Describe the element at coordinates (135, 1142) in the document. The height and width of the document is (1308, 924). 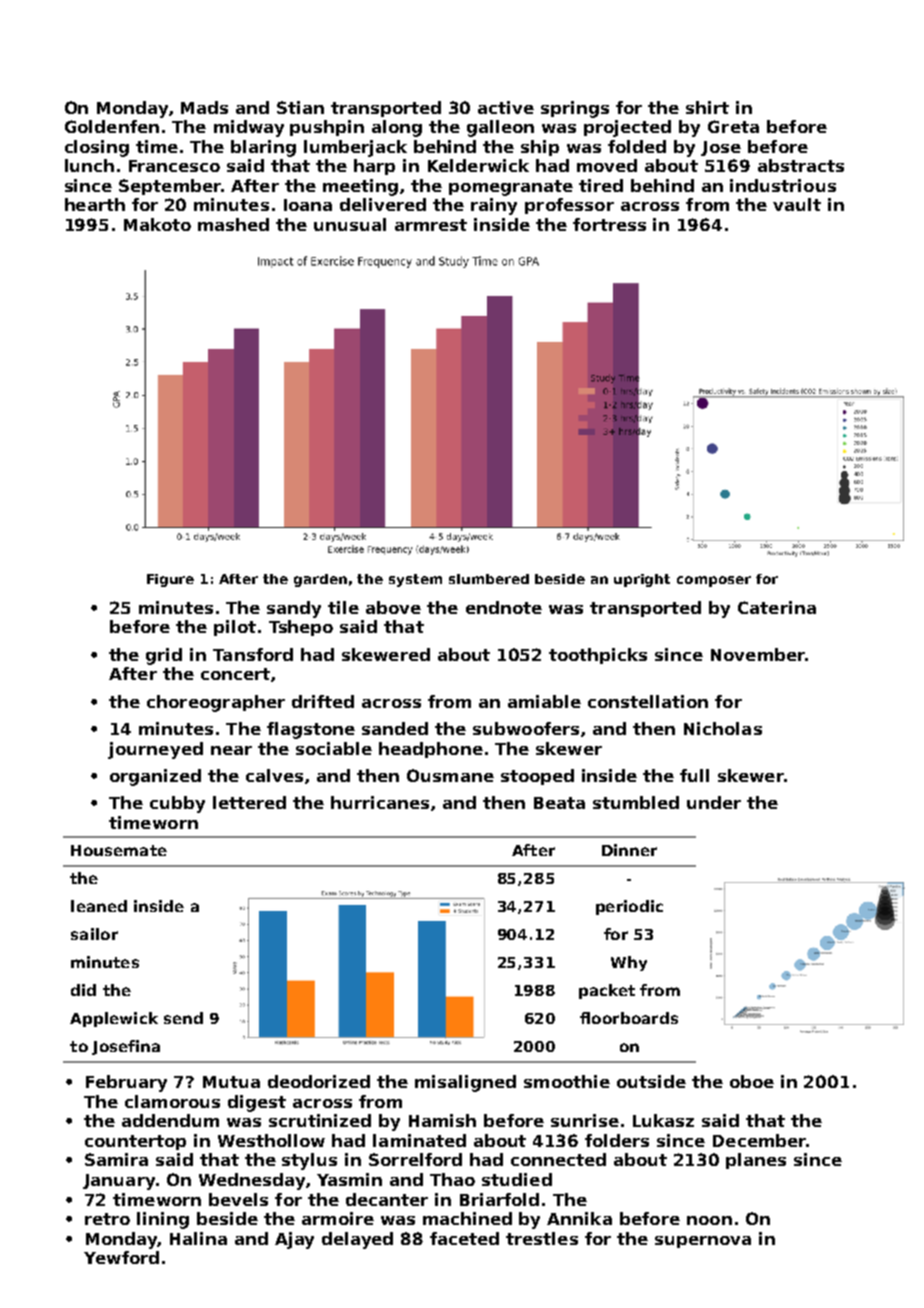
I see `countertop` at that location.
